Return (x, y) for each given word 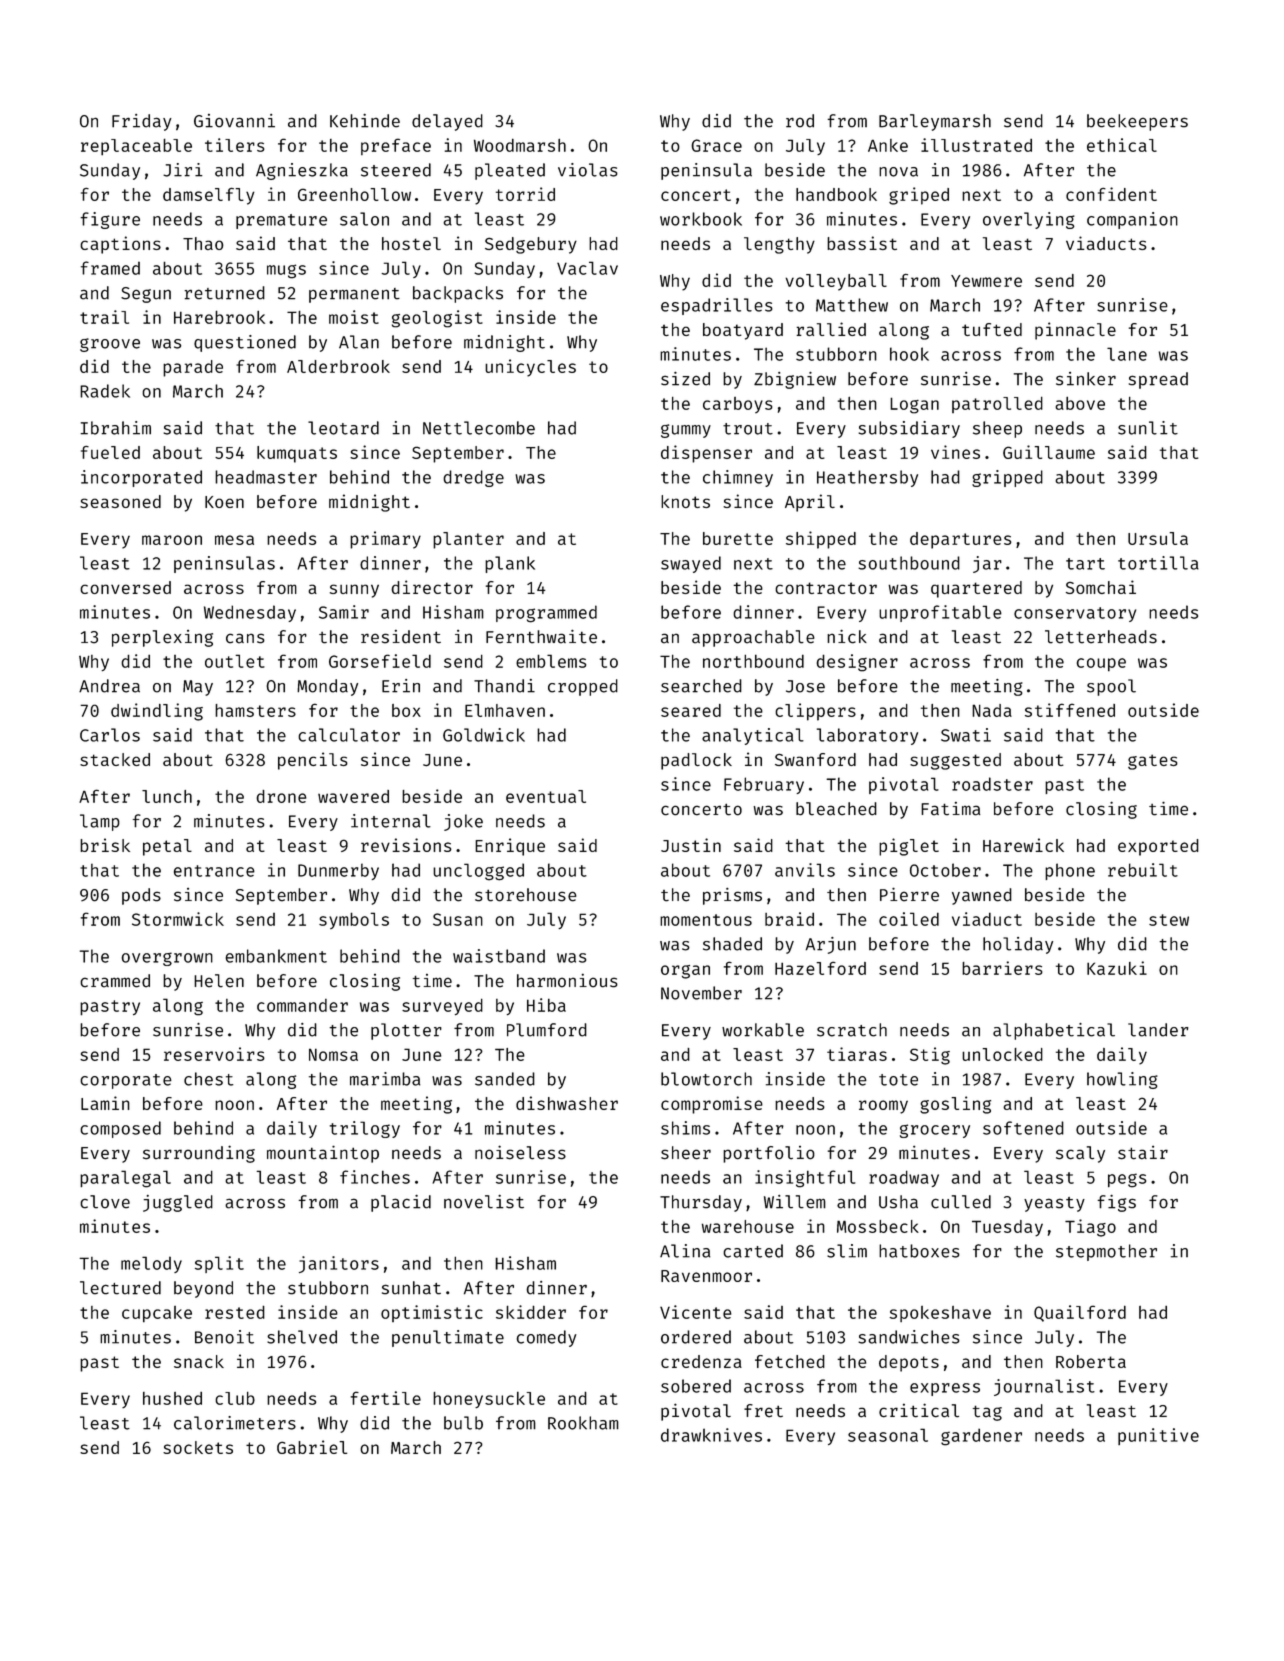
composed (120, 1129)
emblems (551, 661)
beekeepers (1137, 122)
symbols (354, 920)
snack (199, 1361)
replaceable (136, 147)
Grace (717, 145)
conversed (125, 587)
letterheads (1101, 637)
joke (463, 822)
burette (738, 538)
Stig (930, 1056)
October (945, 870)
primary (385, 540)
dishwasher (567, 1103)
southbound (909, 563)
